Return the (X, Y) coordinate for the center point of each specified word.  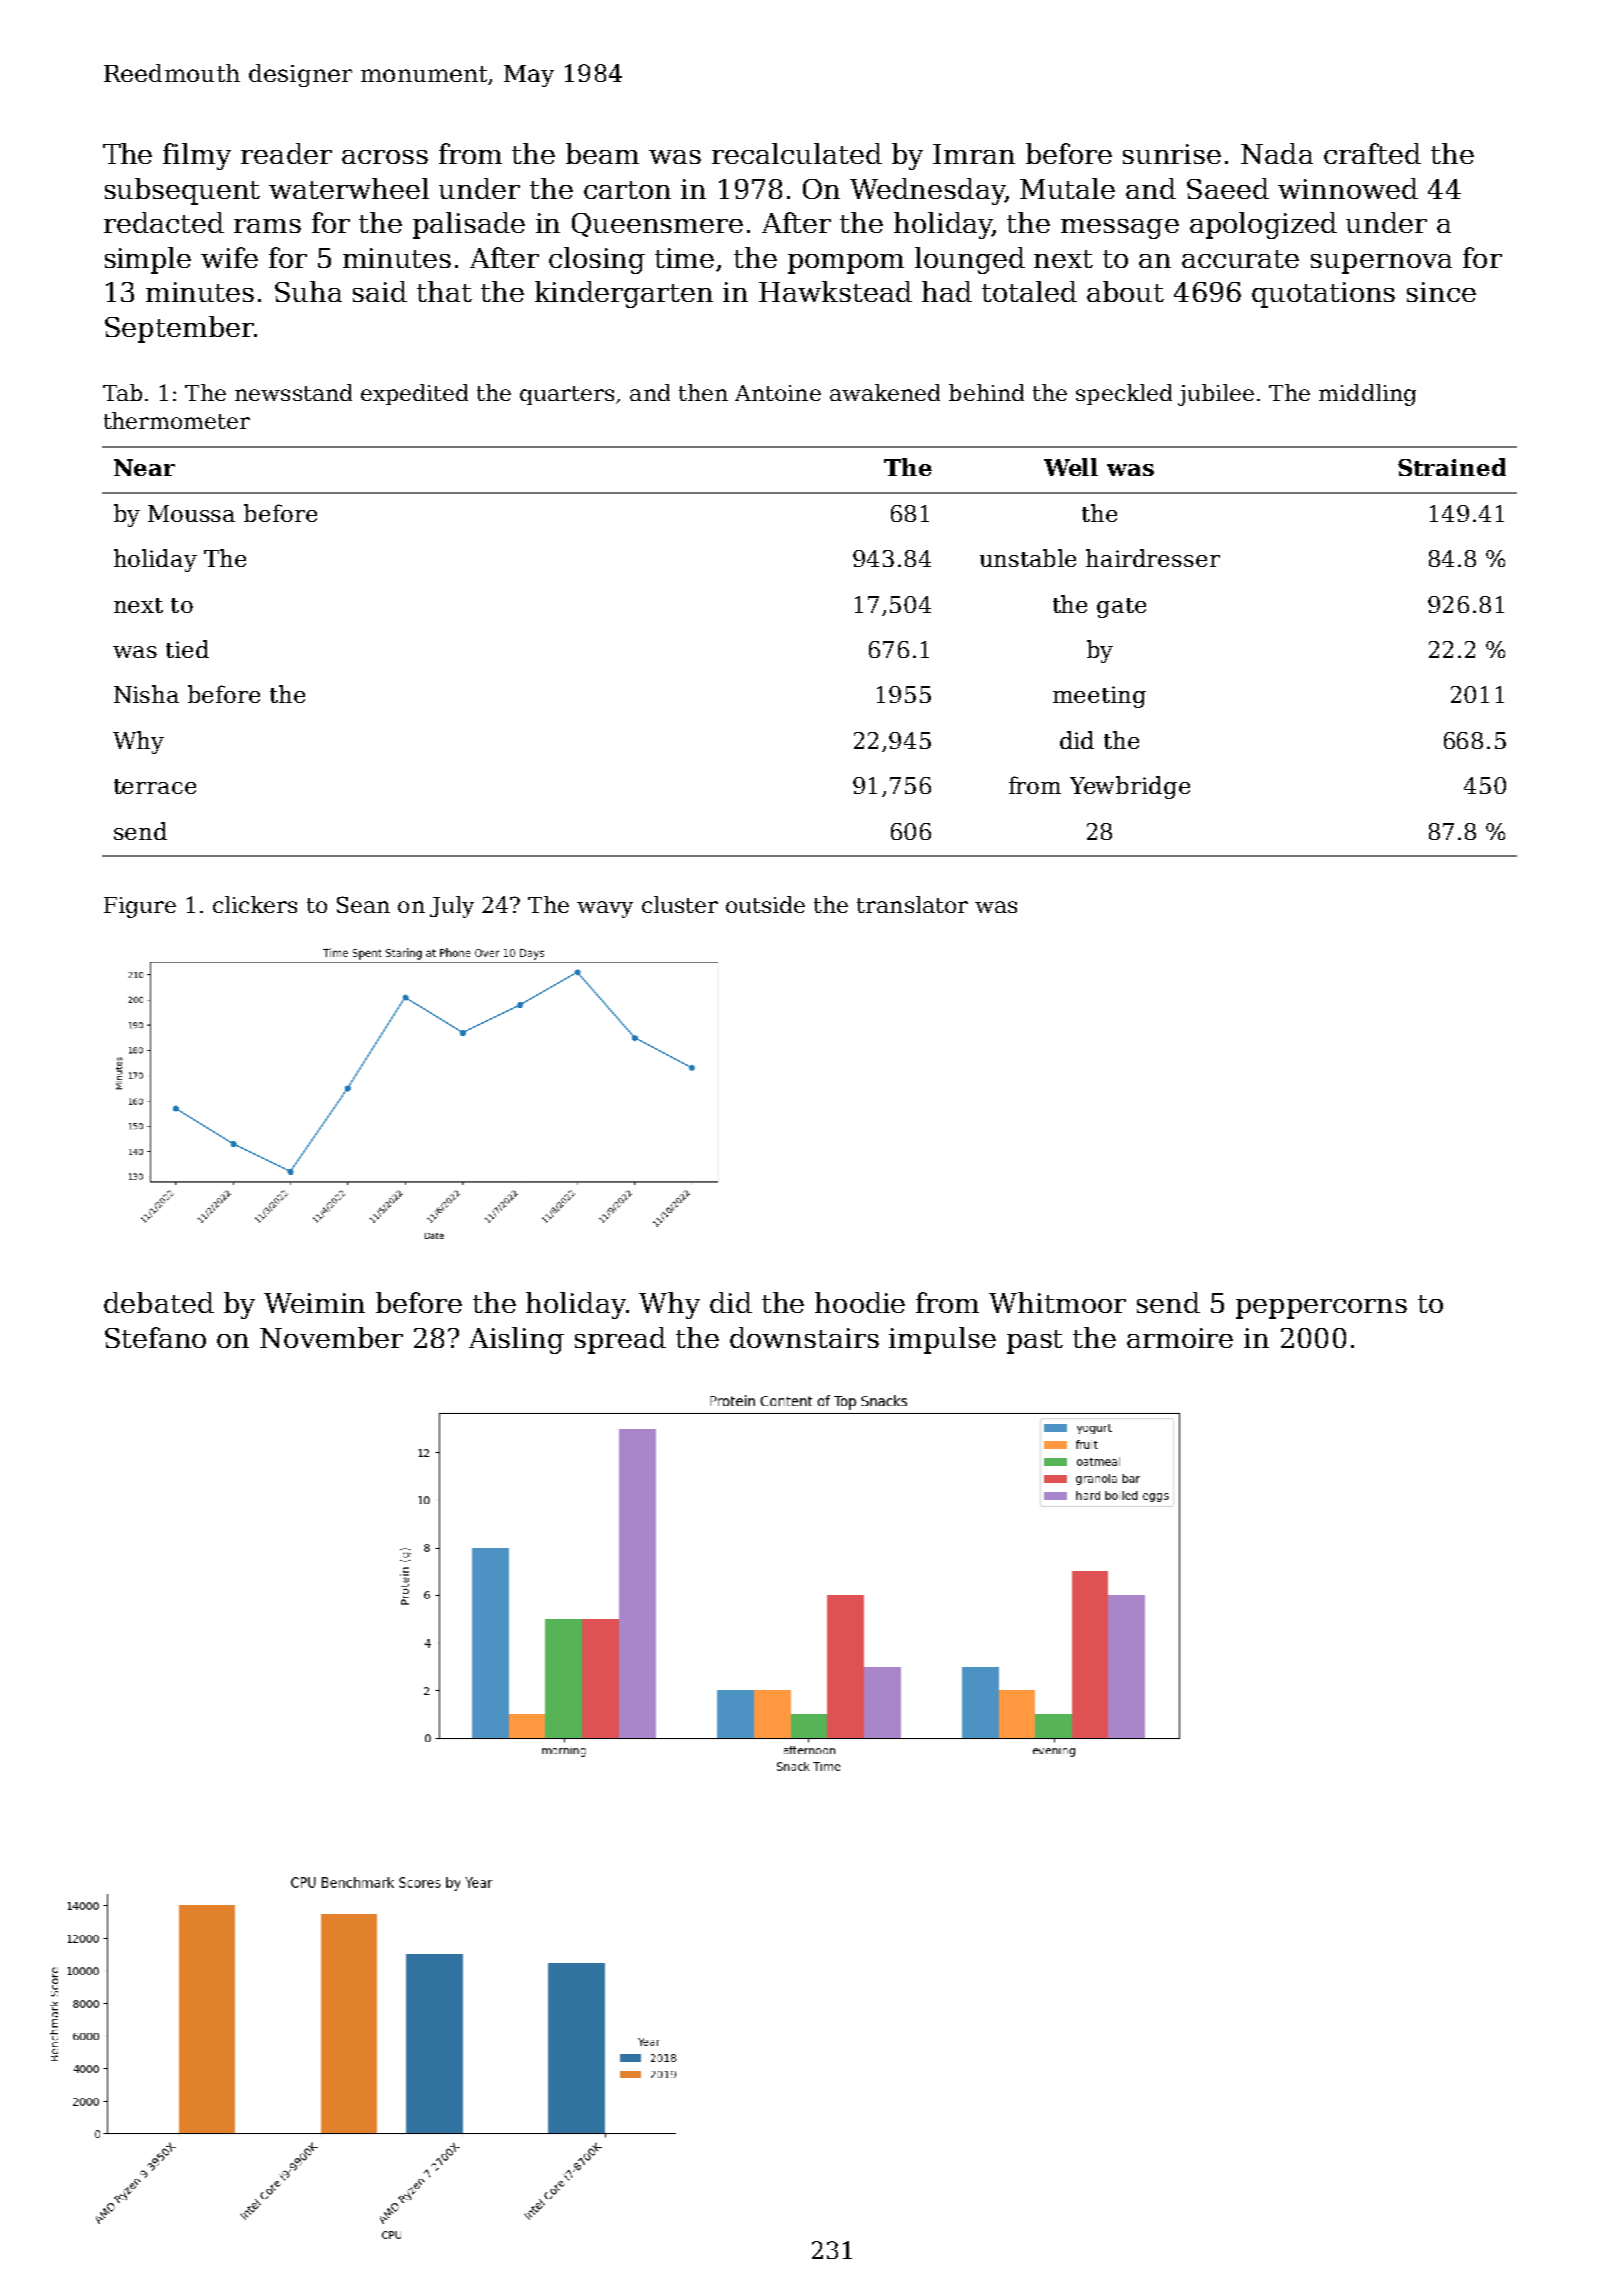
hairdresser (1153, 558)
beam (602, 153)
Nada (1277, 153)
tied (187, 649)
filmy (197, 156)
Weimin (314, 1303)
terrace (155, 786)
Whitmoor (1057, 1302)
